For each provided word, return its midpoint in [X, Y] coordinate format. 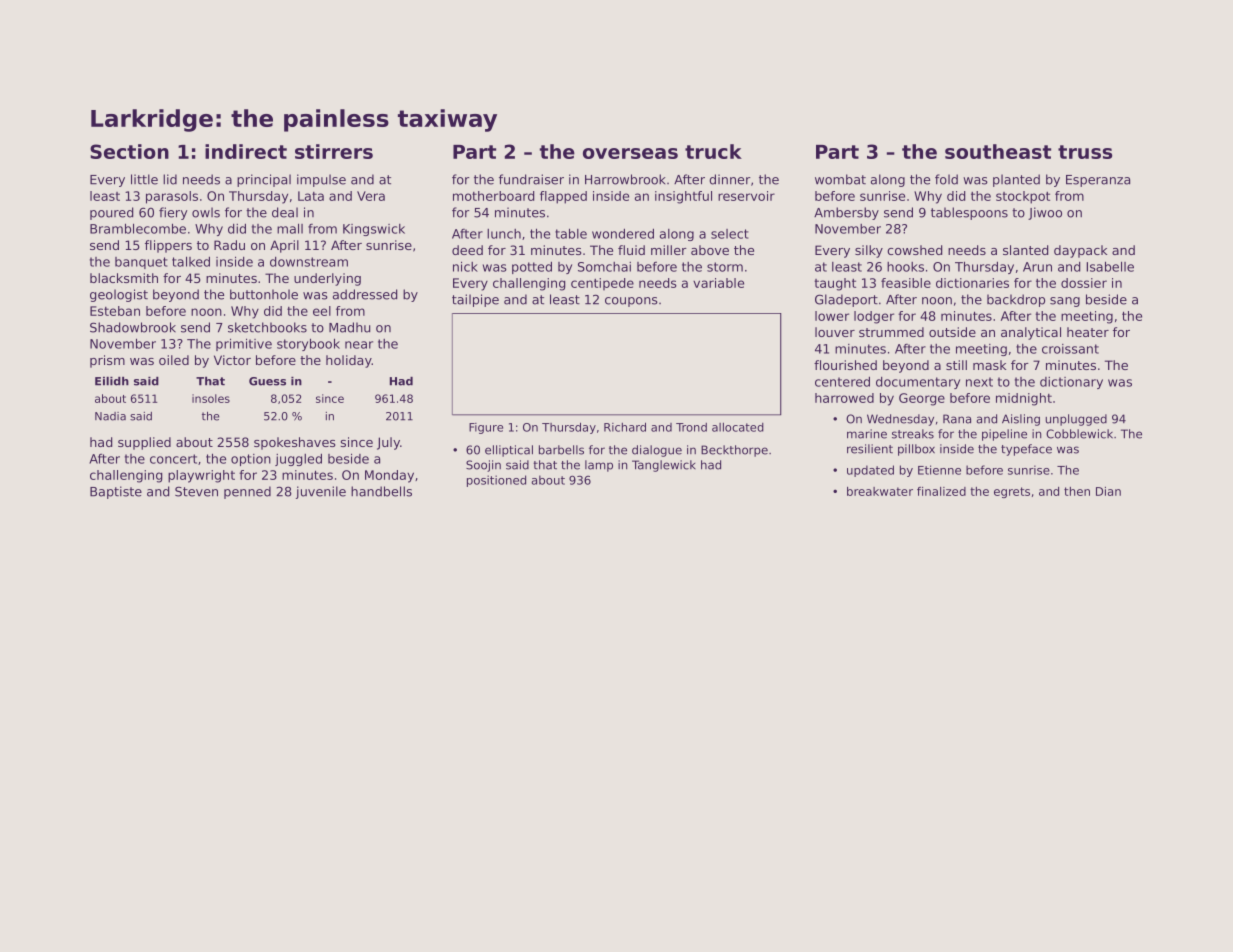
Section [129, 151]
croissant [1070, 349]
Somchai [604, 267]
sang [1065, 302]
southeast [998, 151]
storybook [308, 344]
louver [835, 332]
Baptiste [116, 492]
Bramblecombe [138, 228]
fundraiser [531, 179]
